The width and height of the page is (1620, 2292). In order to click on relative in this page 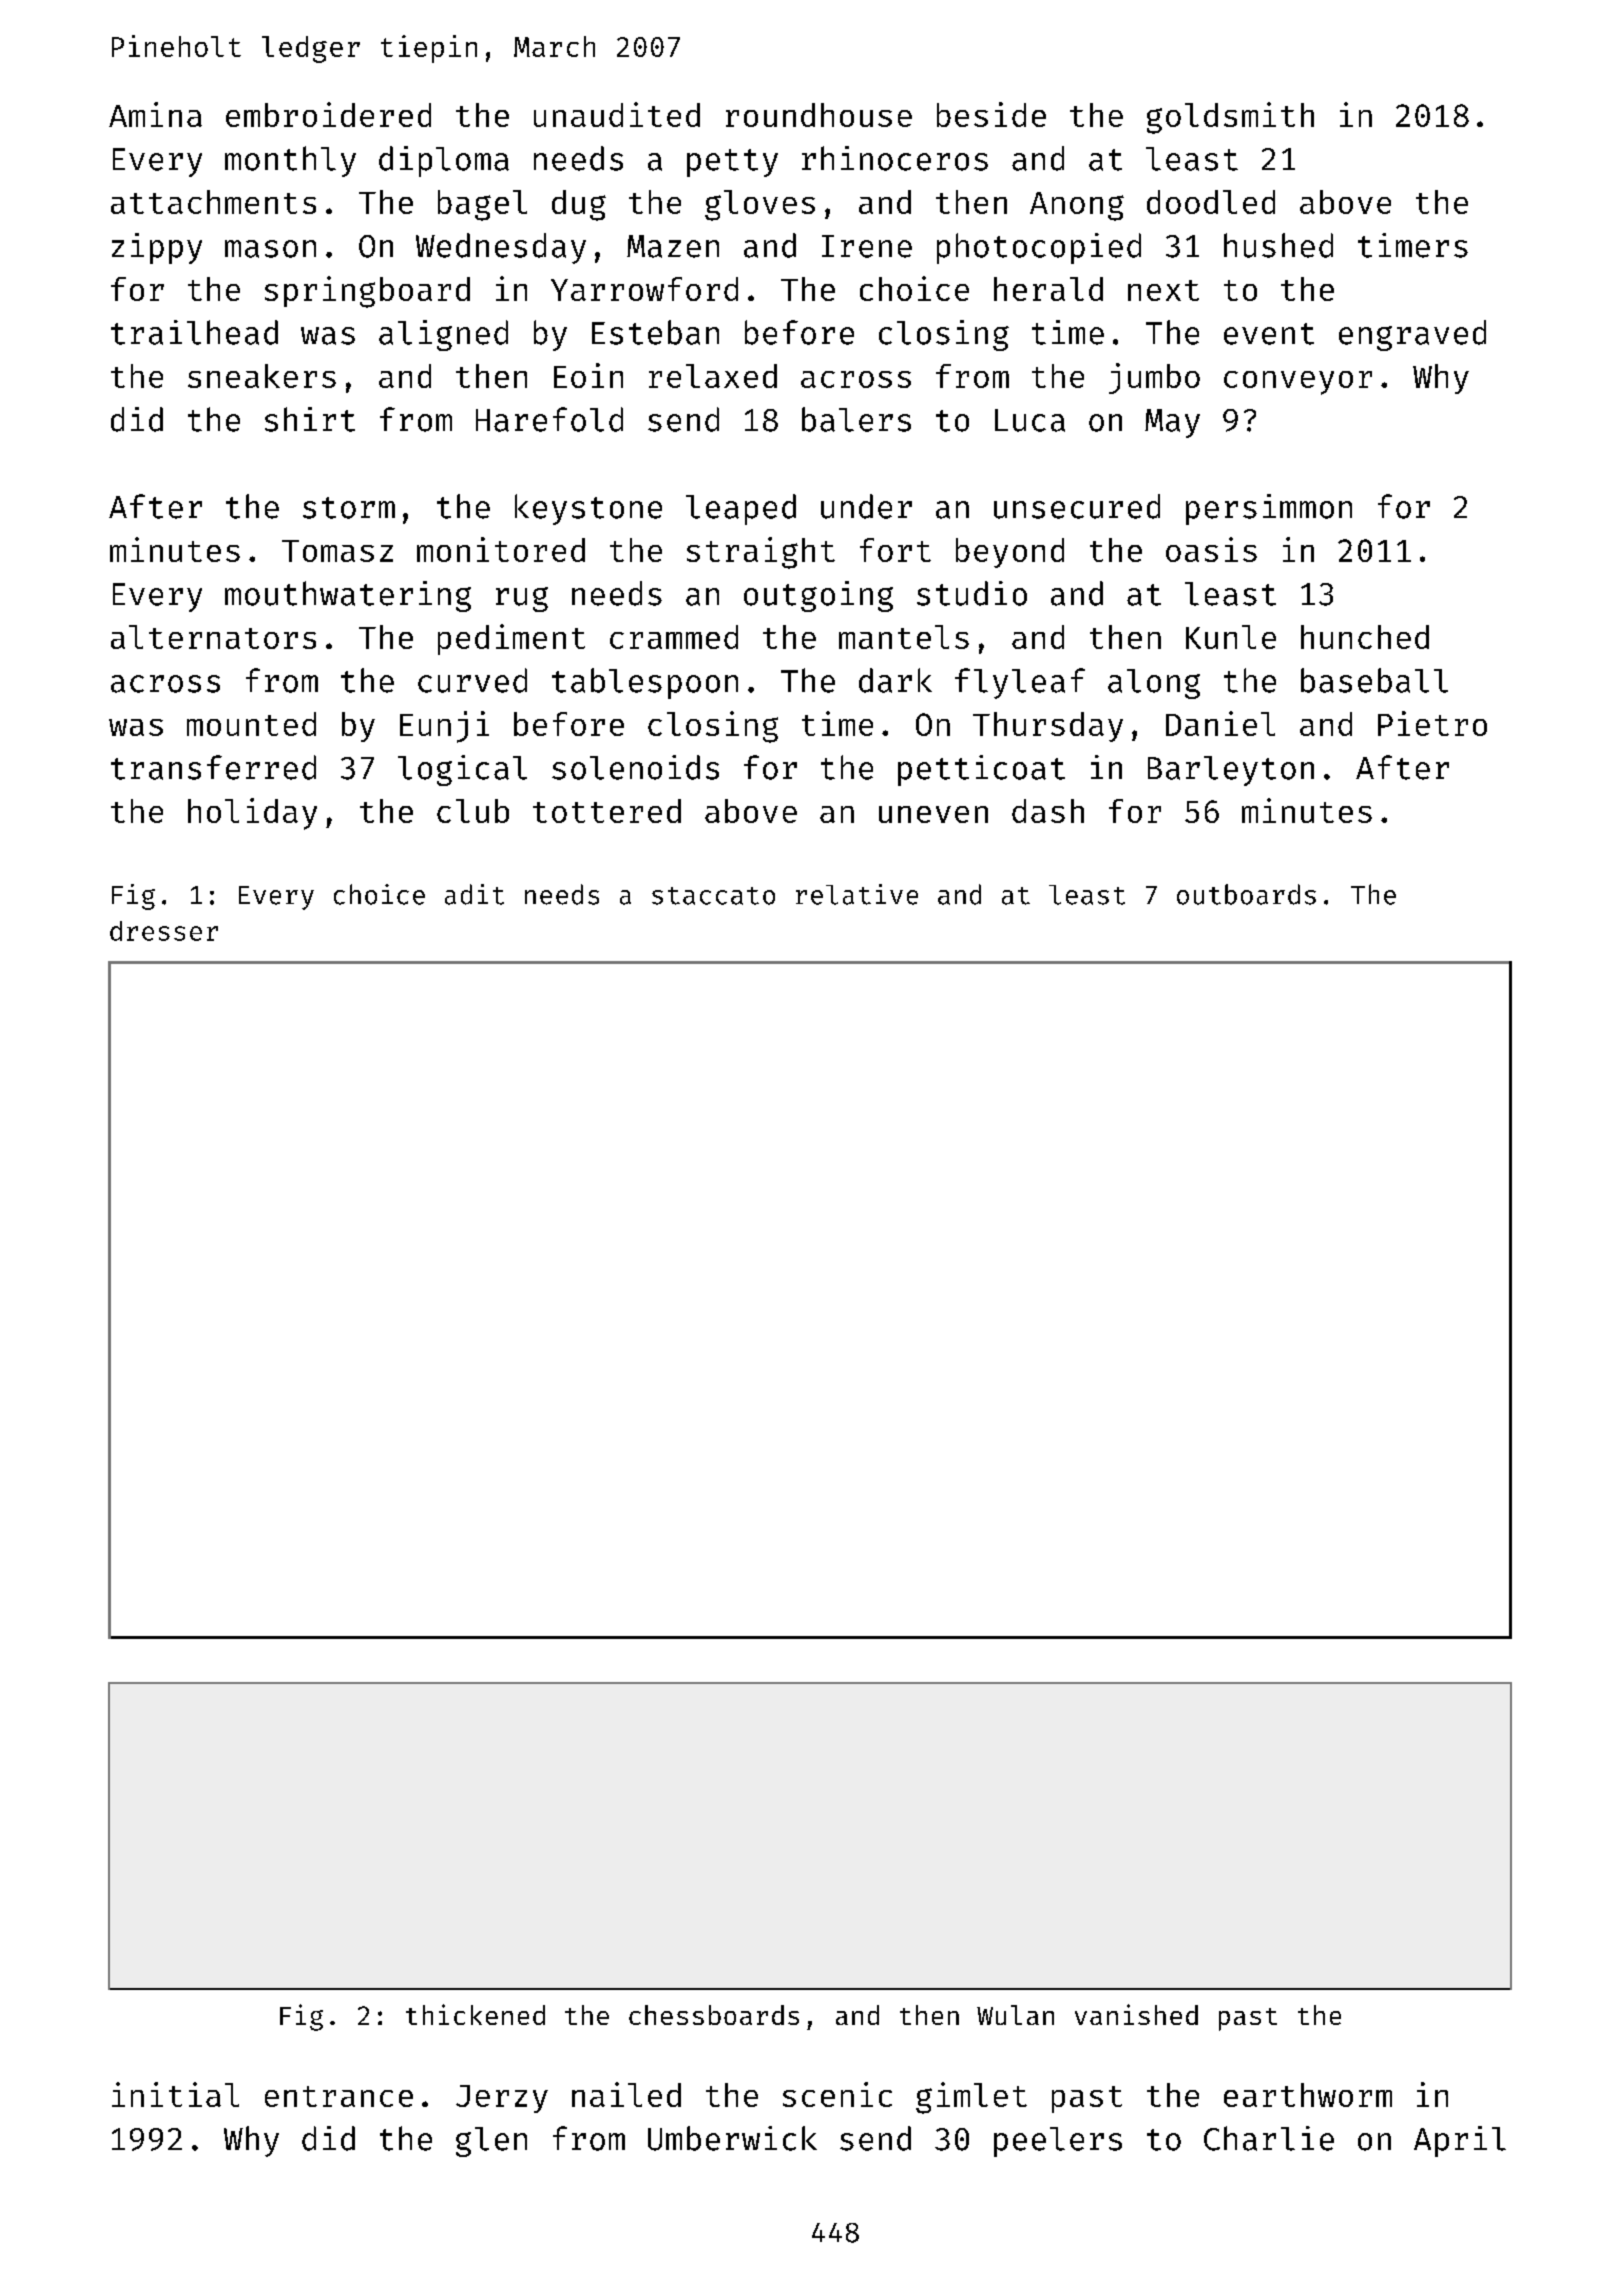, I will do `click(857, 894)`.
